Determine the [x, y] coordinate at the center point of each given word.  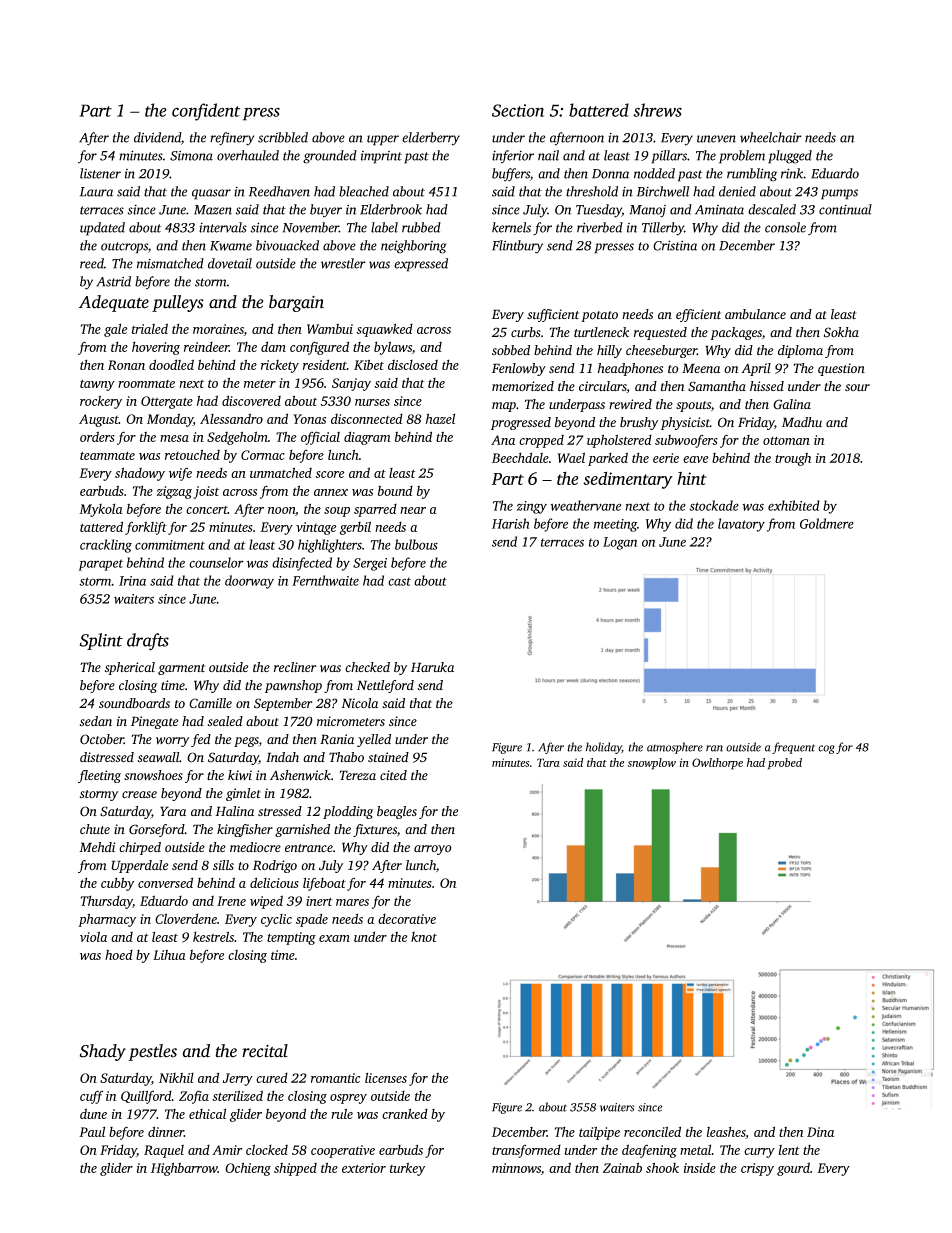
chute [95, 829]
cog [826, 749]
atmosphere [675, 748]
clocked [267, 1149]
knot [424, 937]
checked [367, 667]
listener [100, 173]
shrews [657, 110]
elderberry [431, 139]
